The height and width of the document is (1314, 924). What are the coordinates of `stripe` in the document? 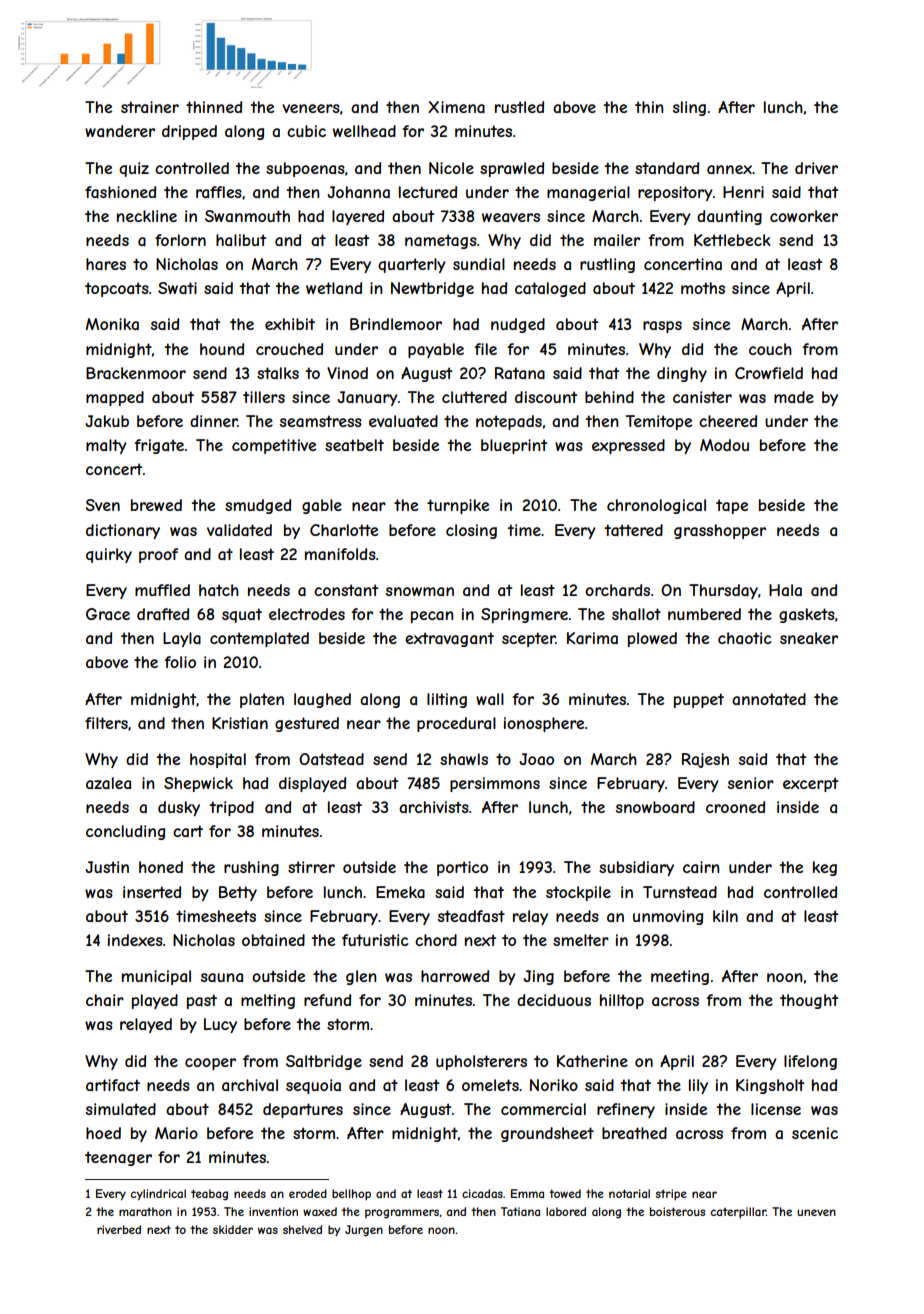 It's located at (671, 1194).
